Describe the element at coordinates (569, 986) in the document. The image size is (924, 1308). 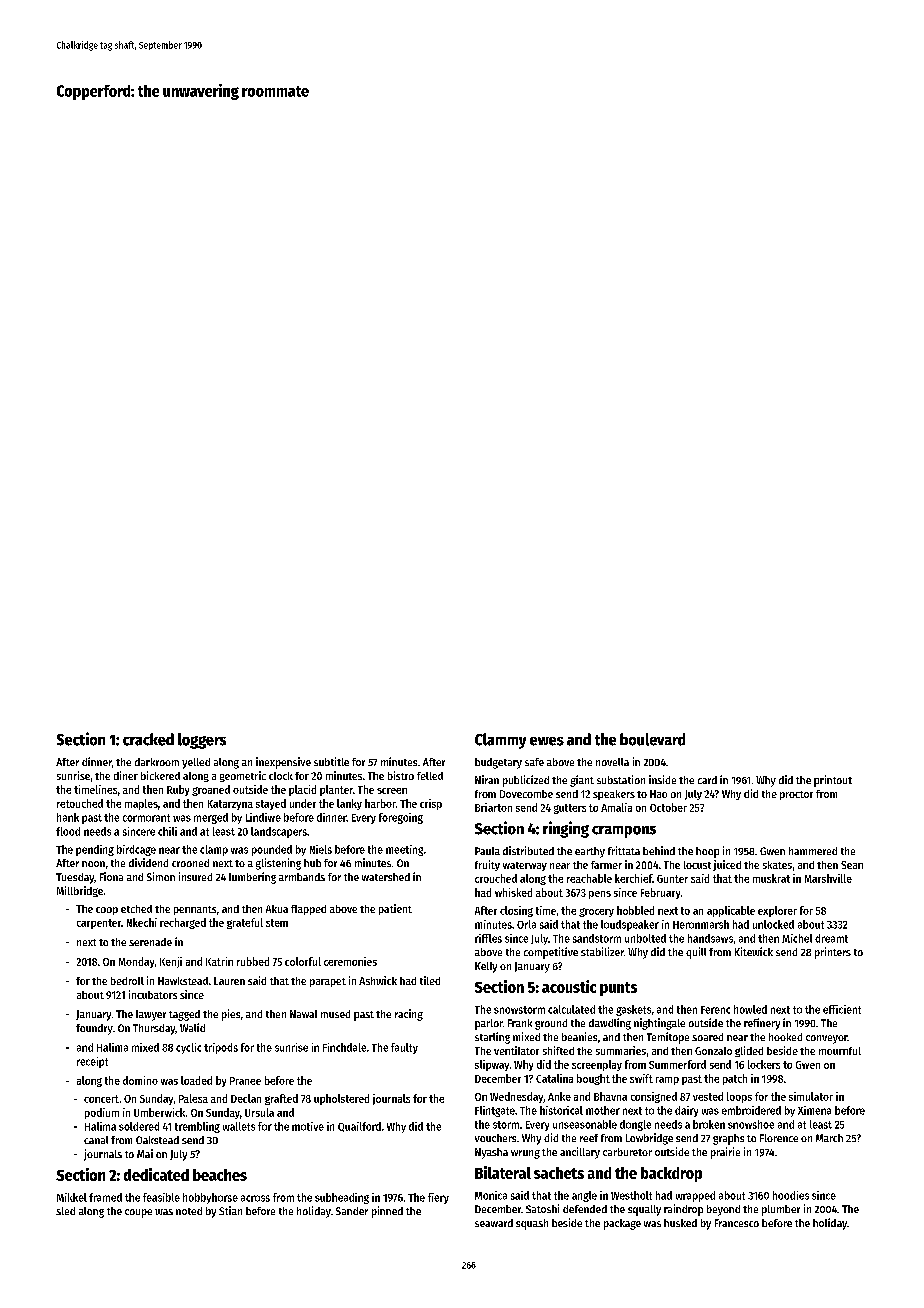
I see `acoustic` at that location.
